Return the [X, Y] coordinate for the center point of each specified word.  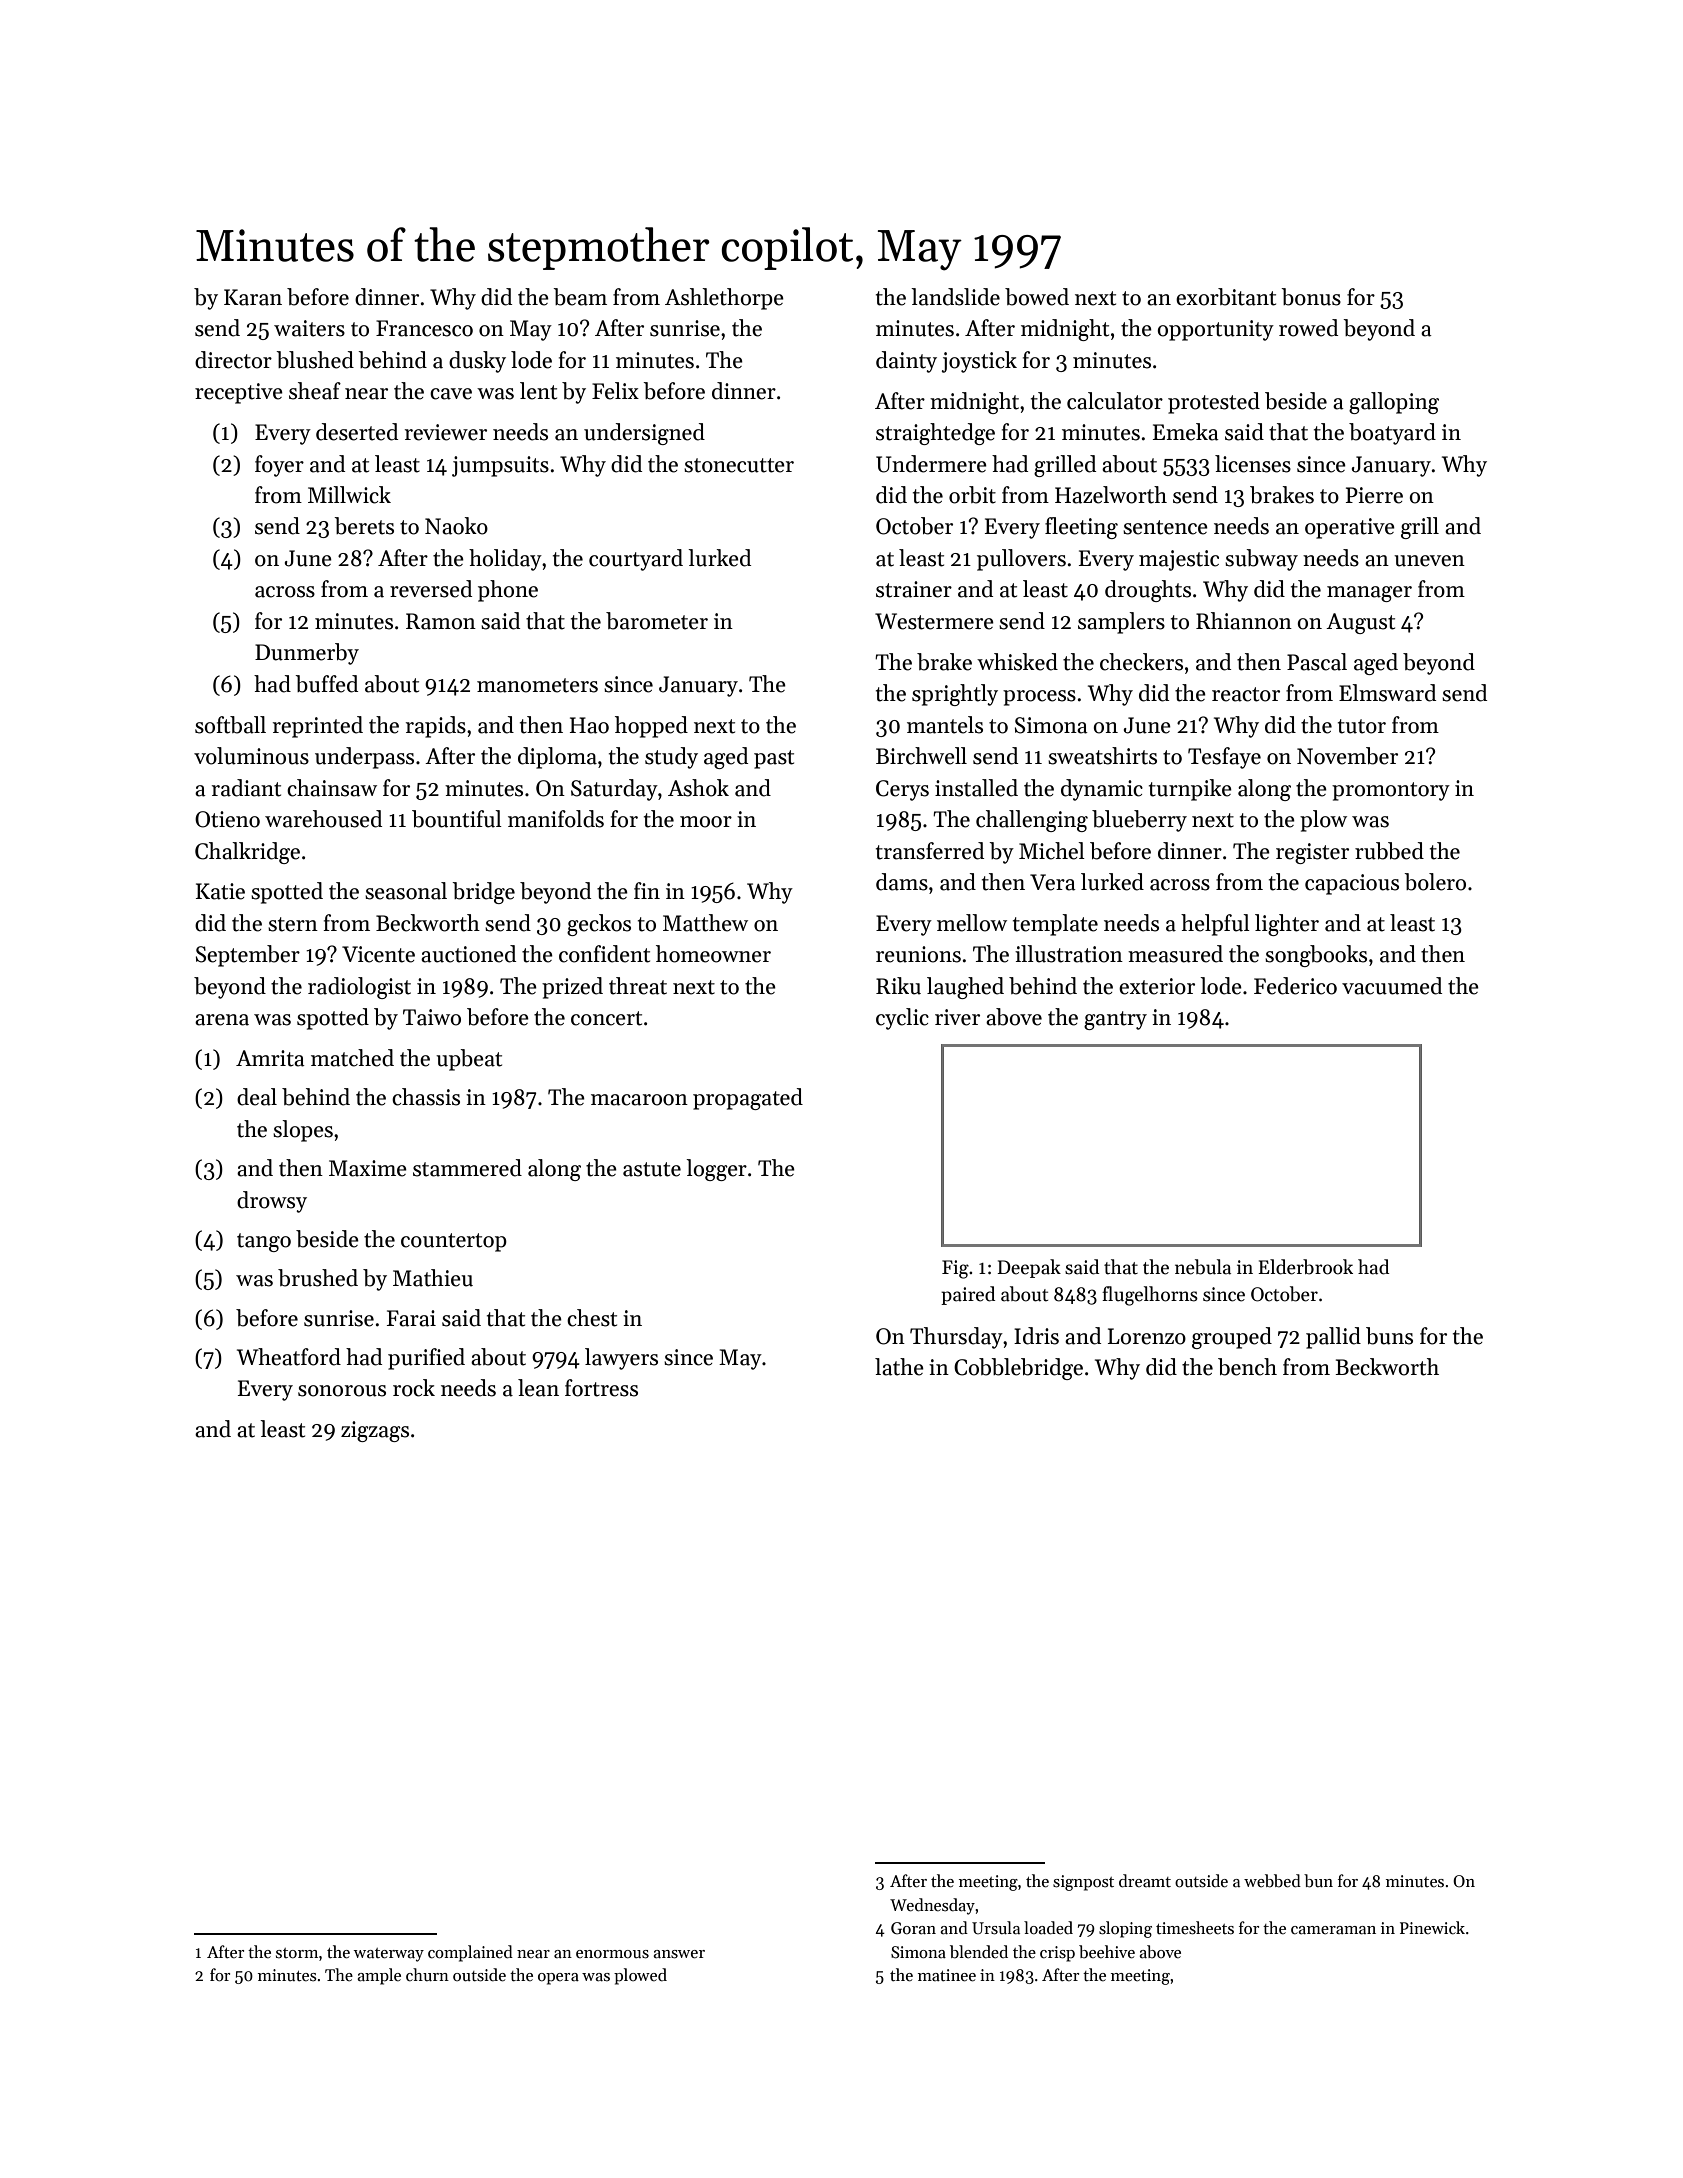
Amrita [270, 1058]
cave [451, 394]
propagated [748, 1099]
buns [1389, 1336]
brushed [318, 1278]
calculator [1115, 401]
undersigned [644, 434]
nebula [1203, 1267]
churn [427, 1975]
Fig [955, 1269]
